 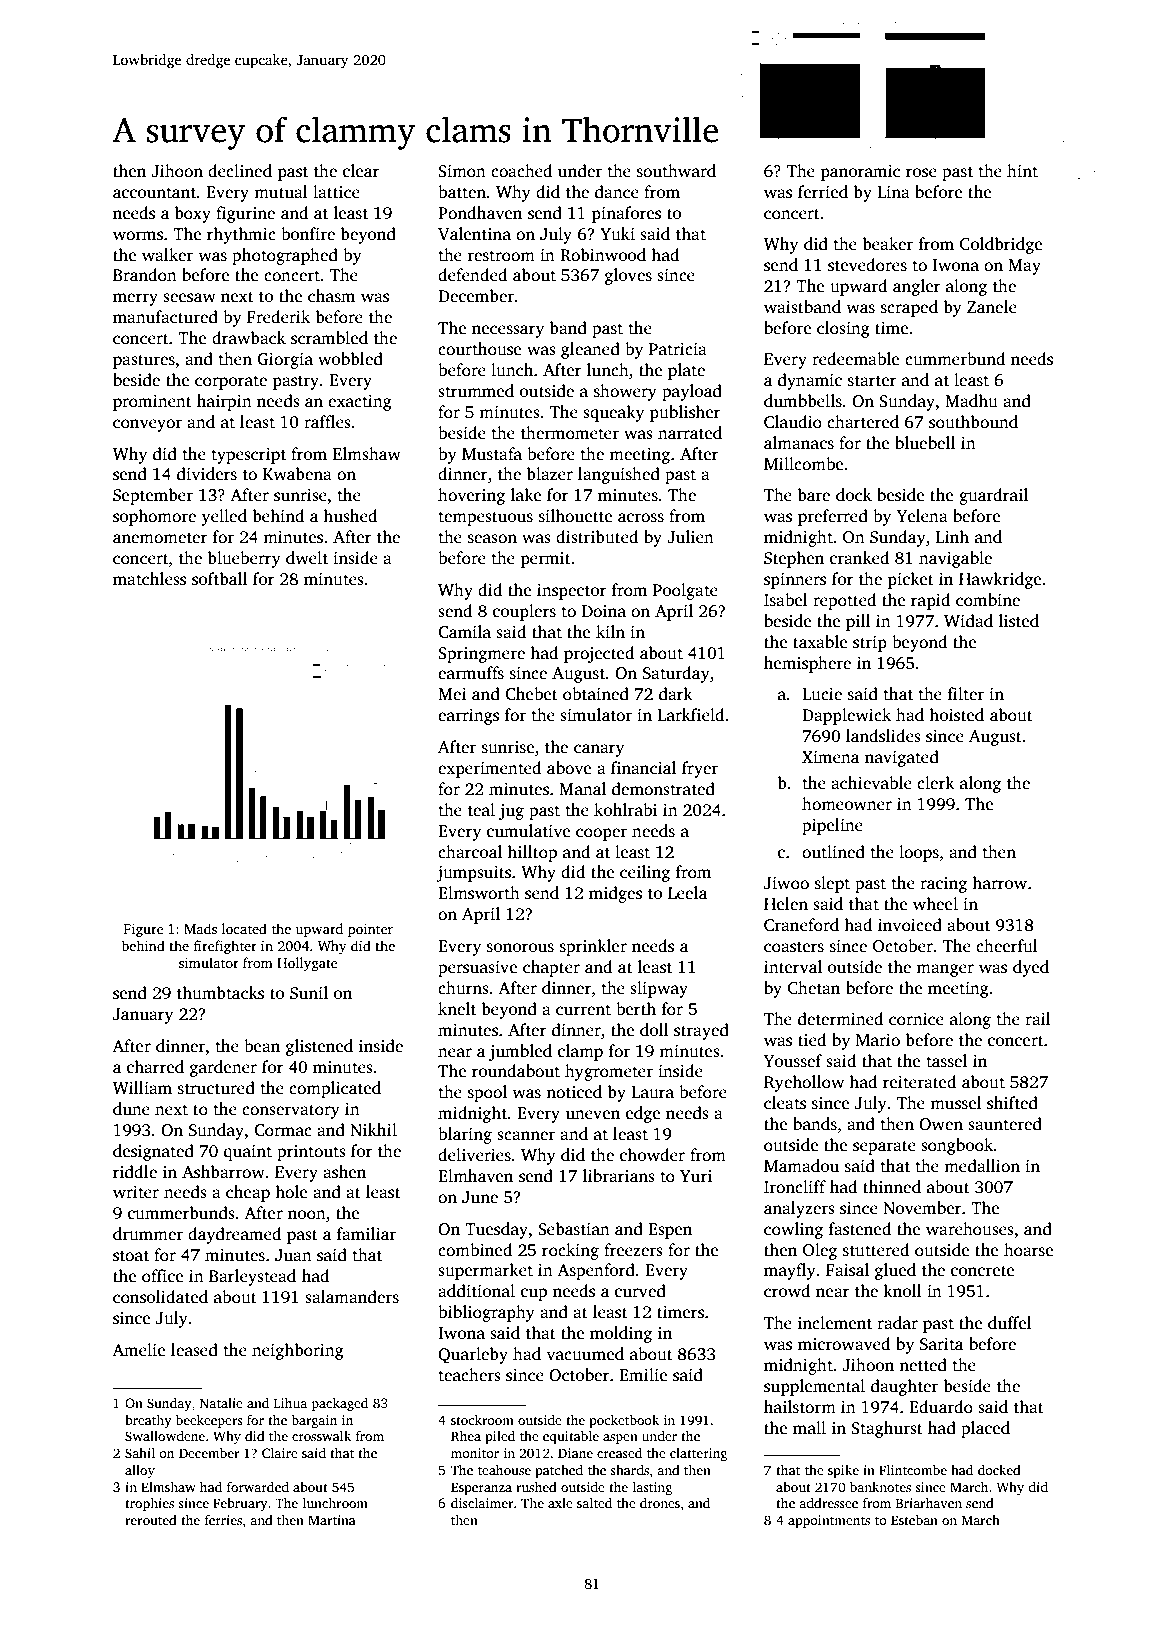 What do you see at coordinates (698, 1454) in the screenshot?
I see `clattering` at bounding box center [698, 1454].
